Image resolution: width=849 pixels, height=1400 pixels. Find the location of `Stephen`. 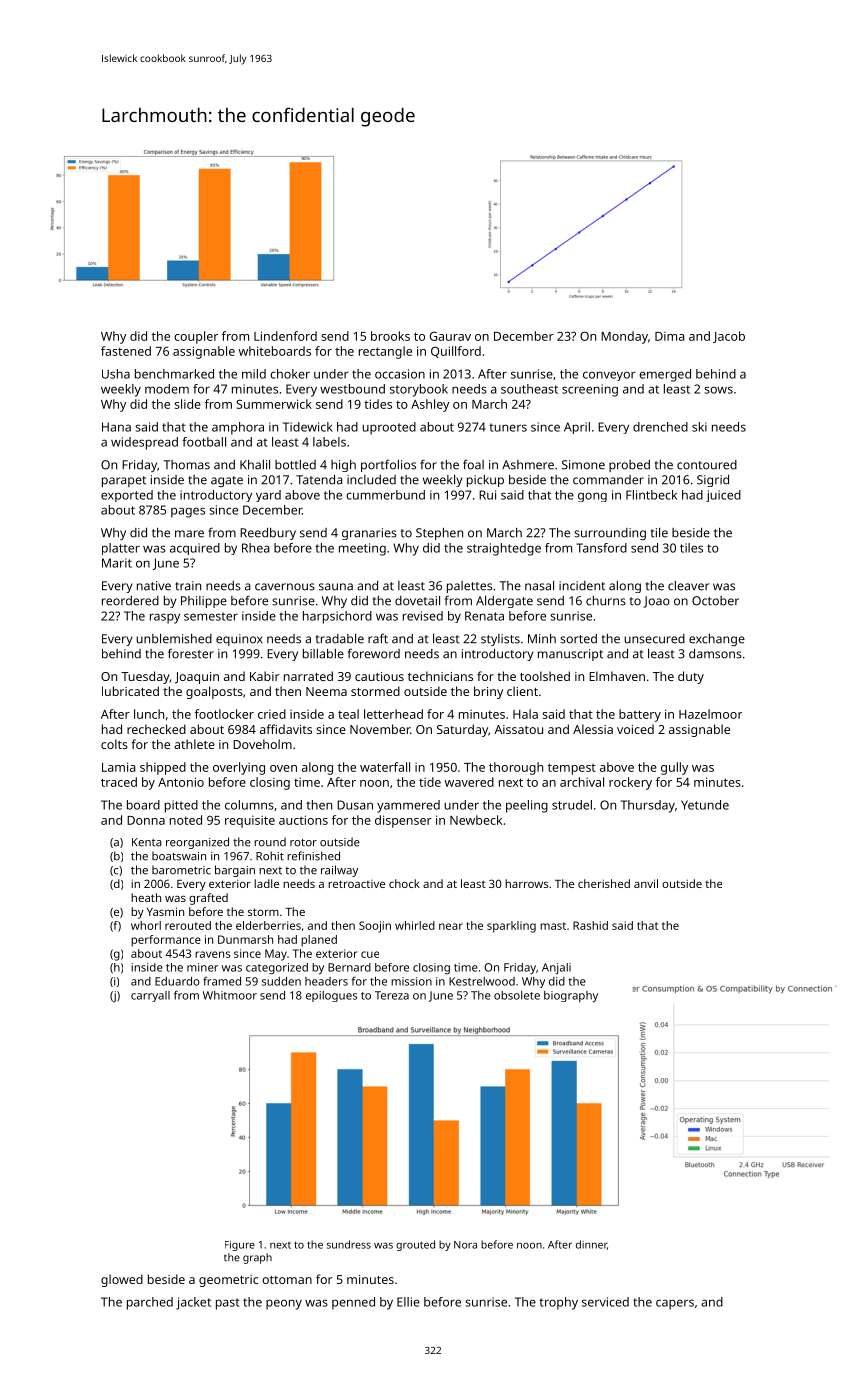

Stephen is located at coordinates (439, 534).
